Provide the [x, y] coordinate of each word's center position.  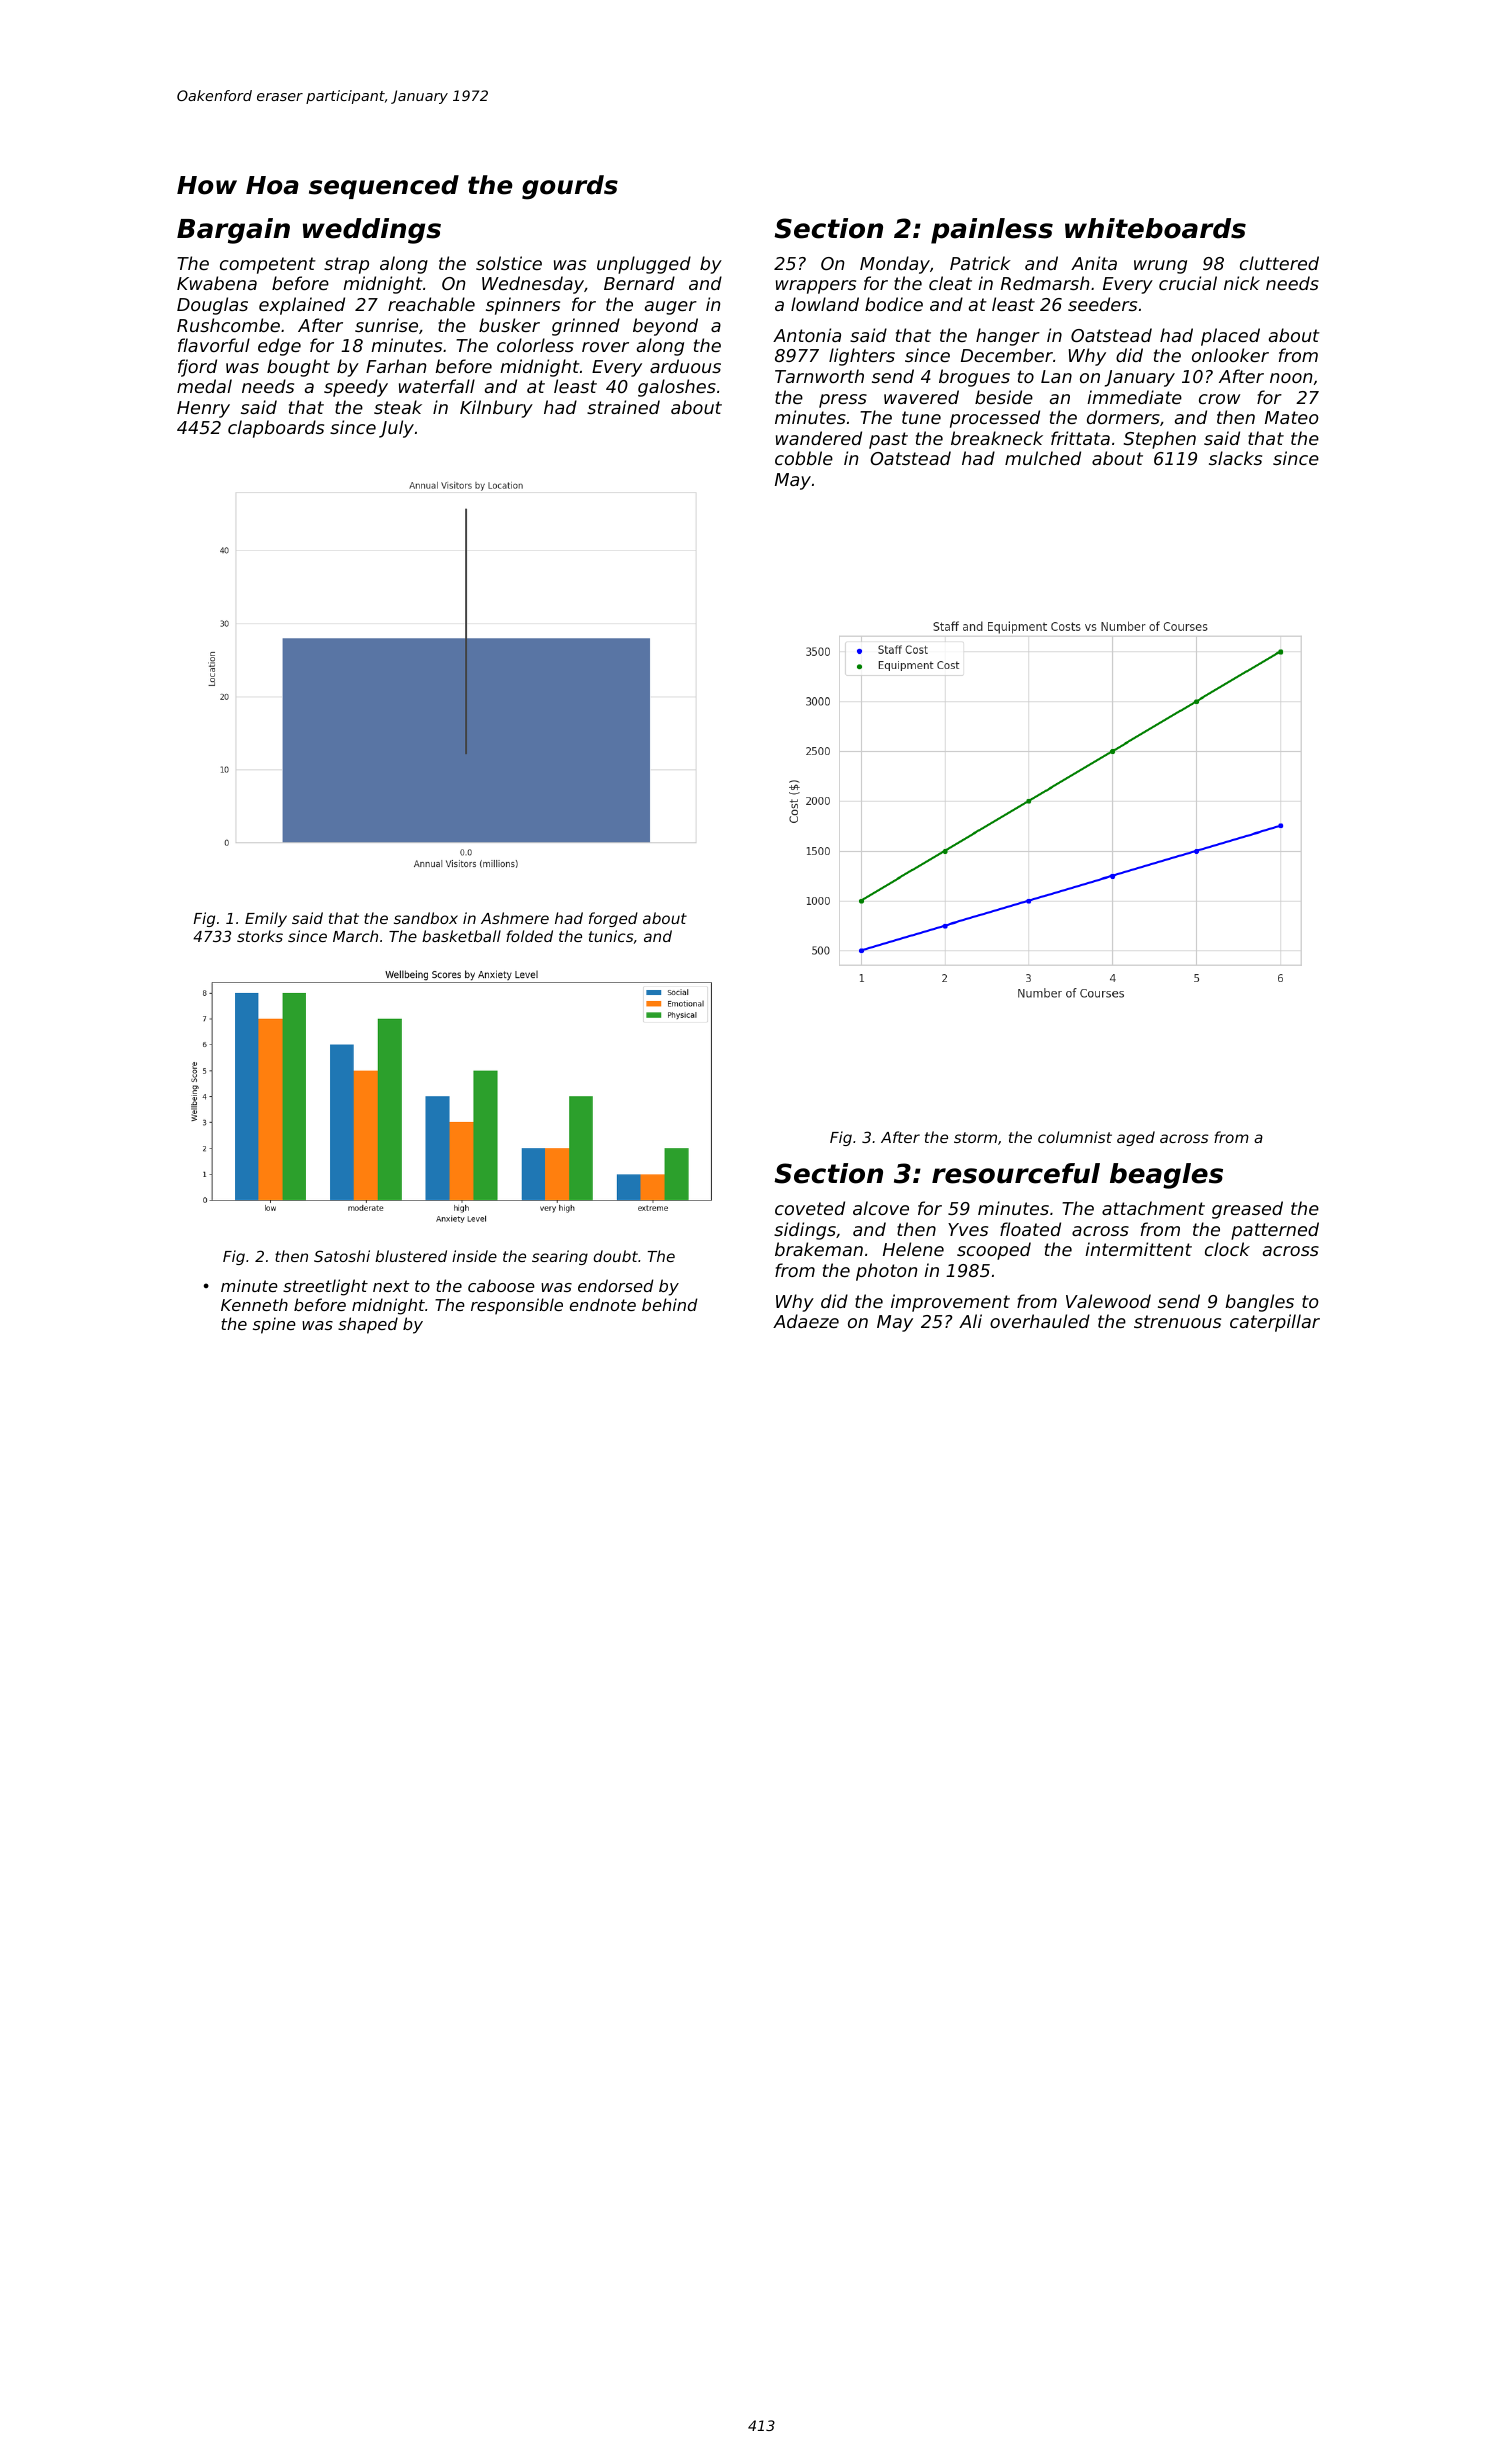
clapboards [276, 429]
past [888, 440]
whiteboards [1155, 228]
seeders [1102, 304]
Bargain [233, 231]
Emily [266, 919]
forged [613, 919]
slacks [1235, 458]
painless [992, 231]
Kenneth [254, 1304]
